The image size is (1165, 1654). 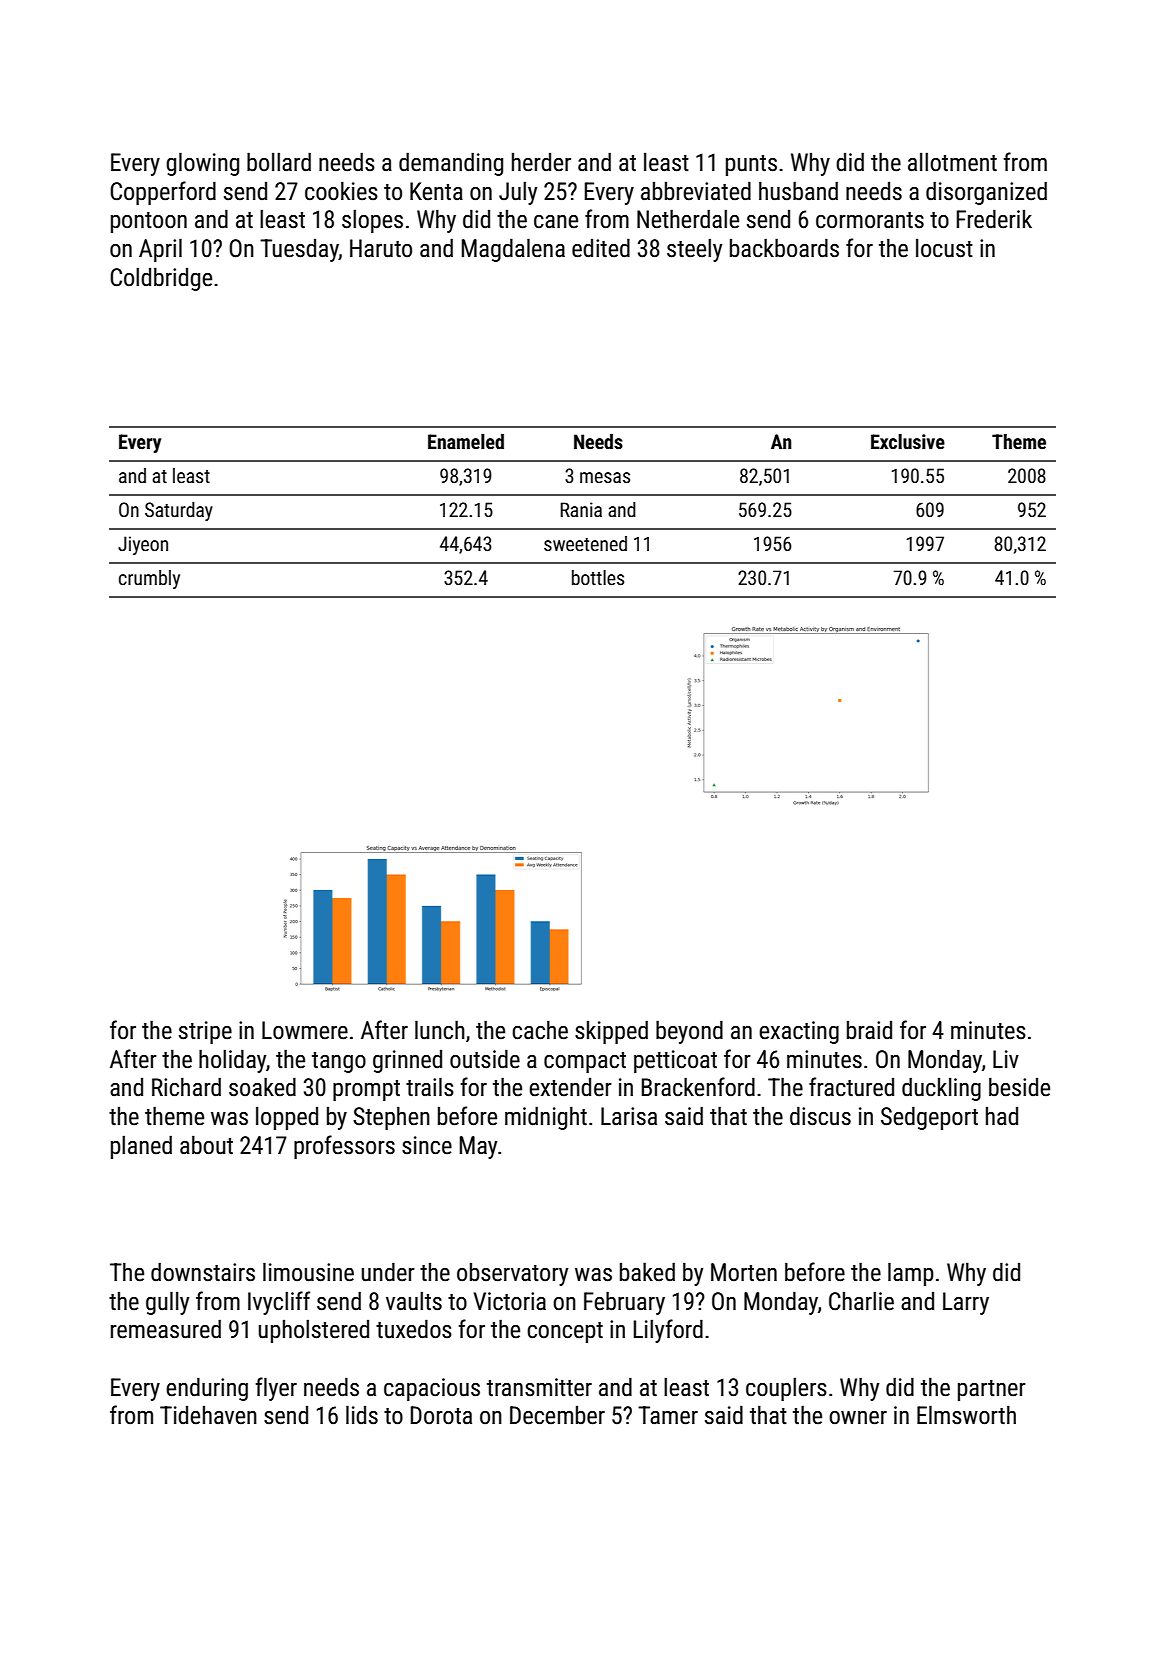 What do you see at coordinates (305, 1030) in the document?
I see `Lowmere` at bounding box center [305, 1030].
